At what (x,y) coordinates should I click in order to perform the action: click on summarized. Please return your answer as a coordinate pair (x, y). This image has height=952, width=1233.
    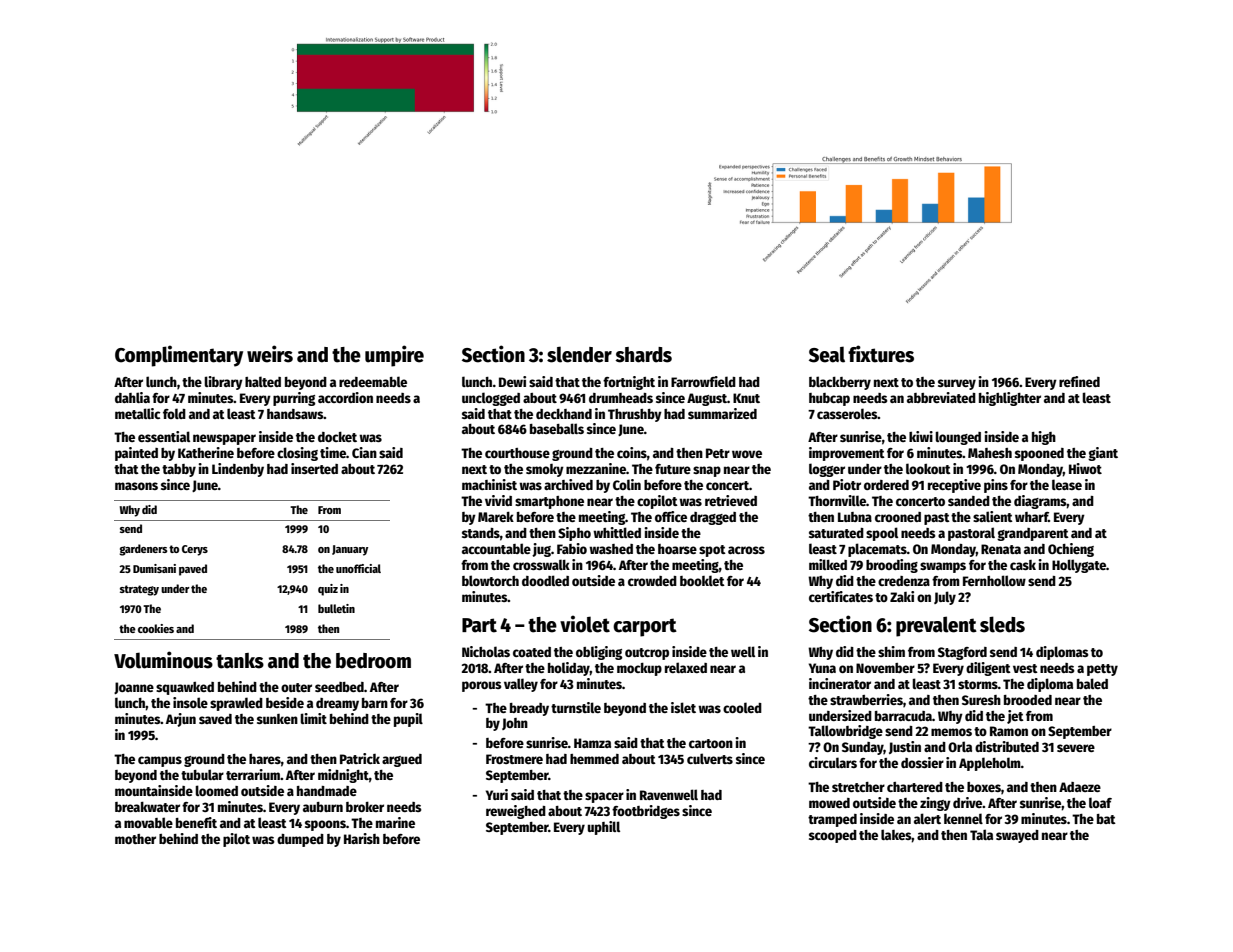
    Looking at the image, I should click on (722, 413).
